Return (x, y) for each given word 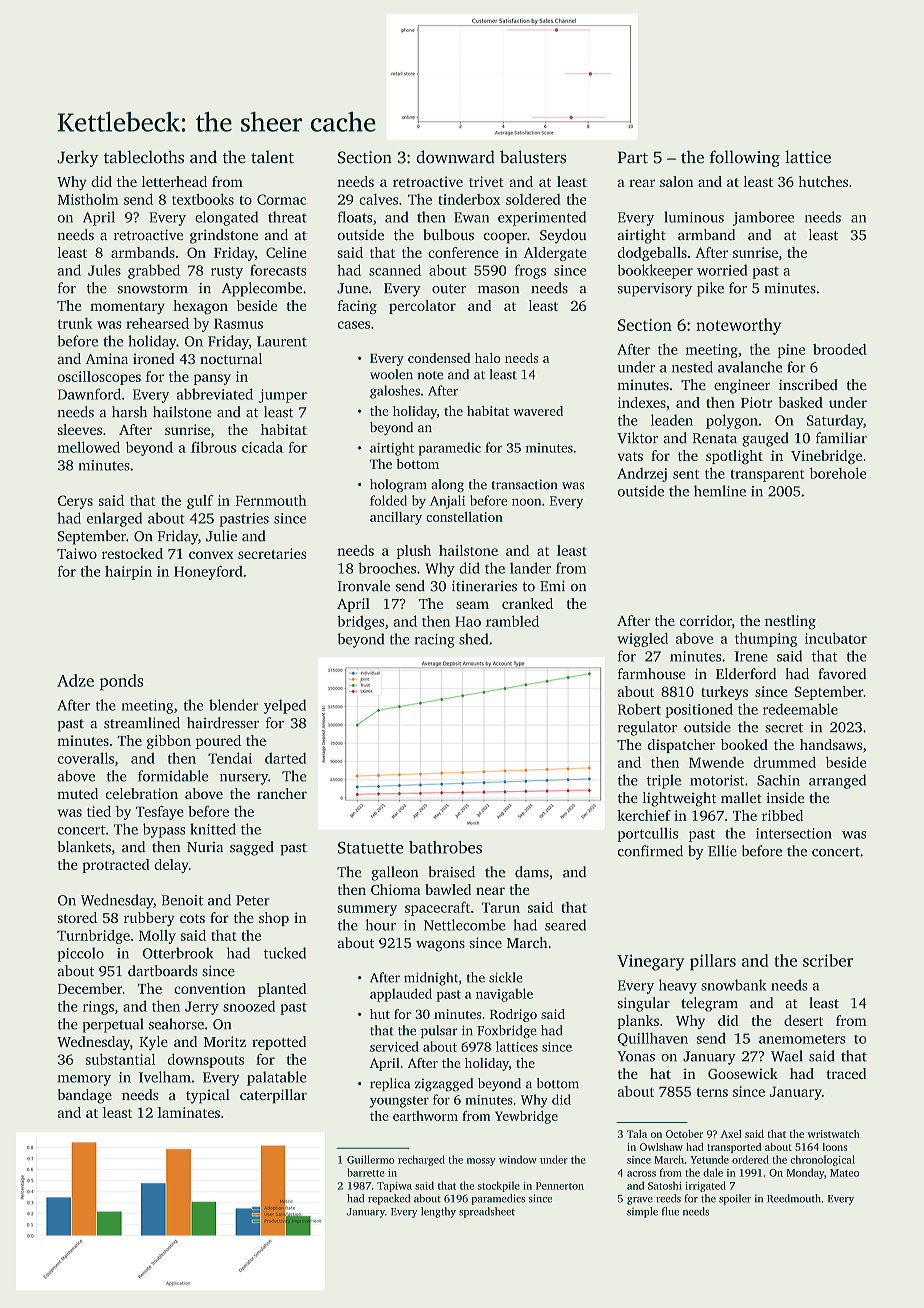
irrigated (705, 1186)
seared (565, 925)
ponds (121, 682)
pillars (713, 962)
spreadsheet (487, 1212)
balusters (533, 157)
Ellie (722, 851)
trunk (75, 323)
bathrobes (445, 847)
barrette (365, 1172)
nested (692, 367)
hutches (823, 181)
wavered (538, 411)
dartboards (163, 971)
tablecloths (144, 157)
